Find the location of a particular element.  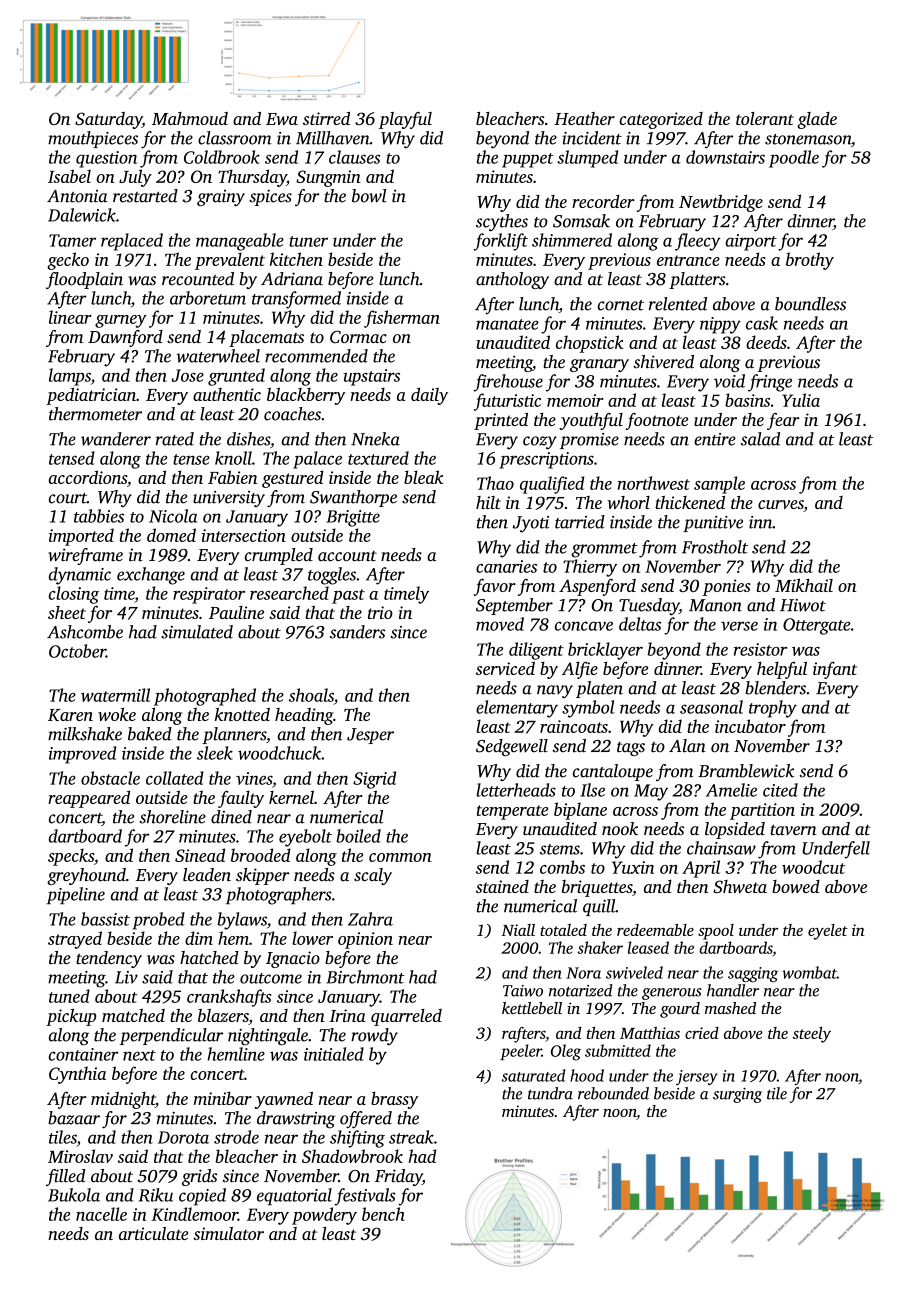

categorized is located at coordinates (661, 120).
